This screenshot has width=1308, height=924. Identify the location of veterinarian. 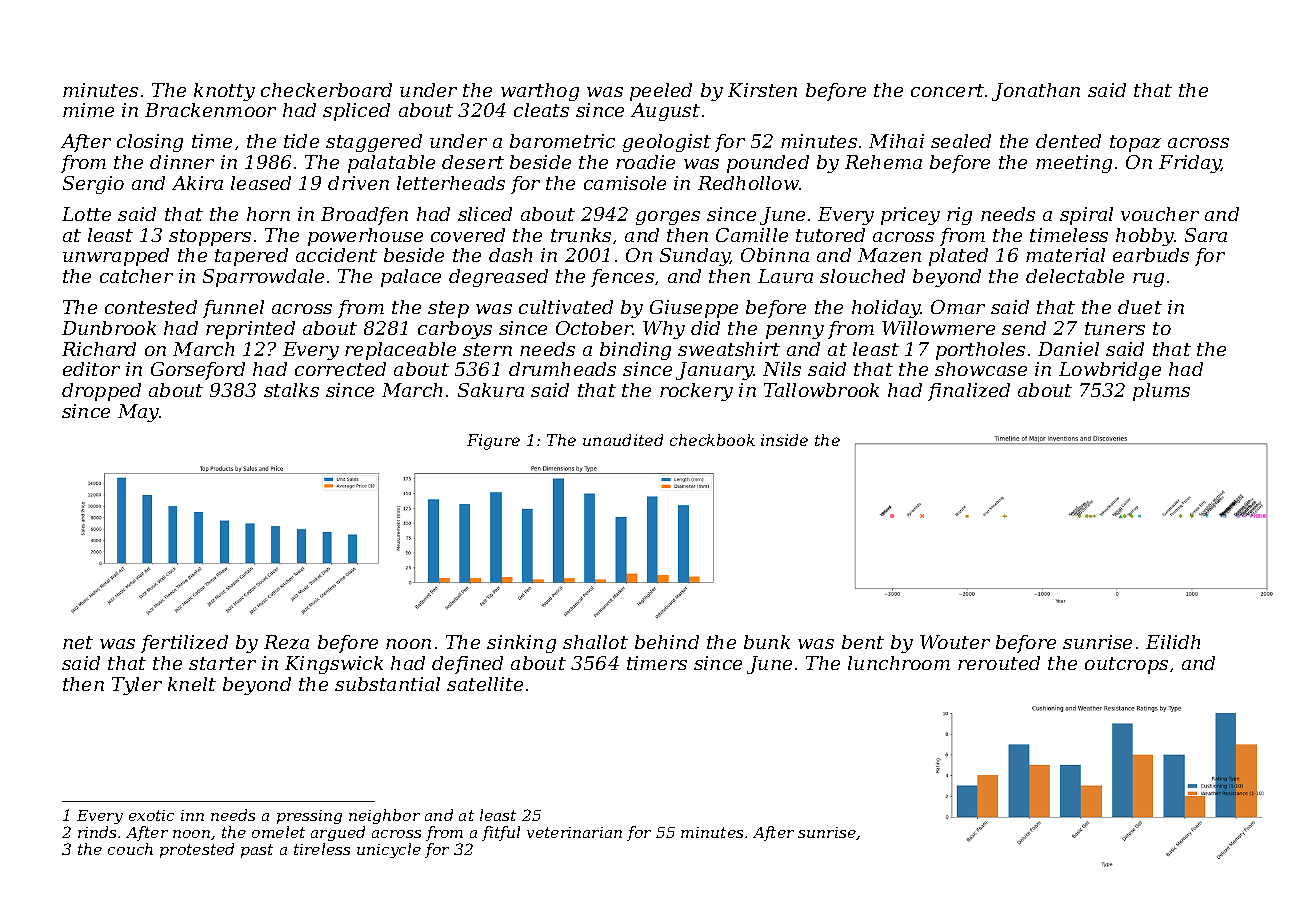
(574, 832).
